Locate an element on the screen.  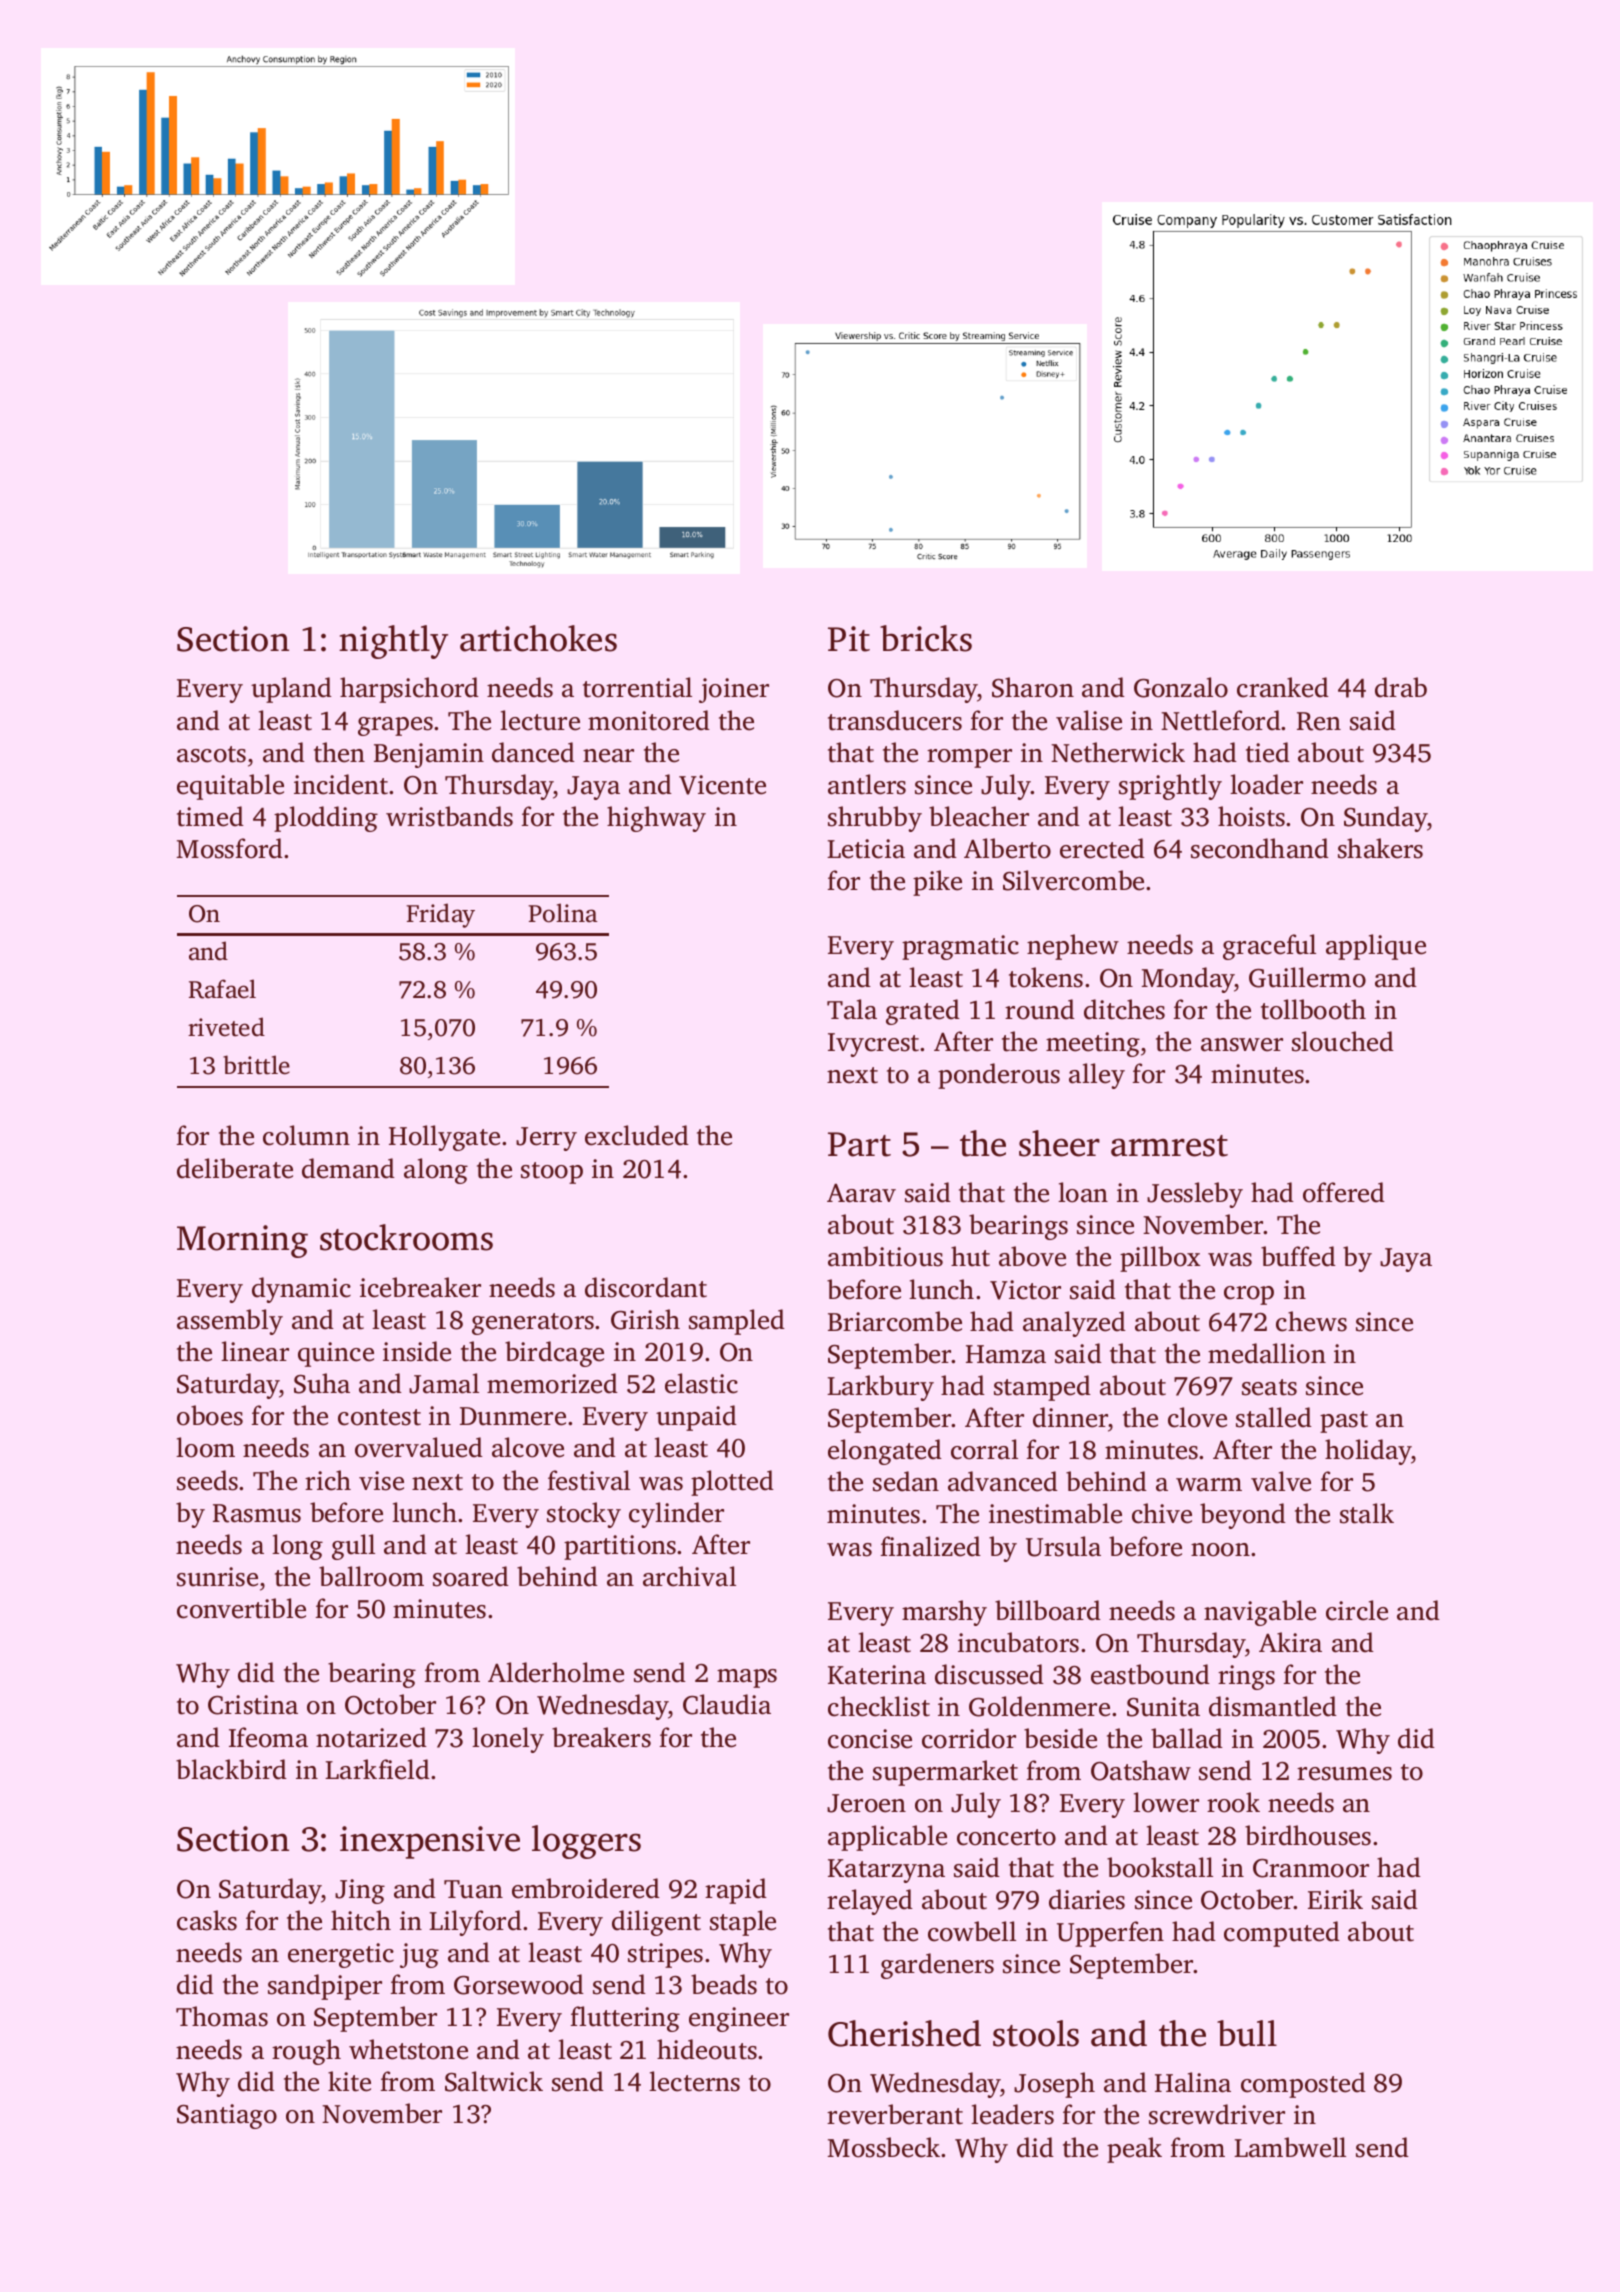
kite is located at coordinates (349, 2081).
